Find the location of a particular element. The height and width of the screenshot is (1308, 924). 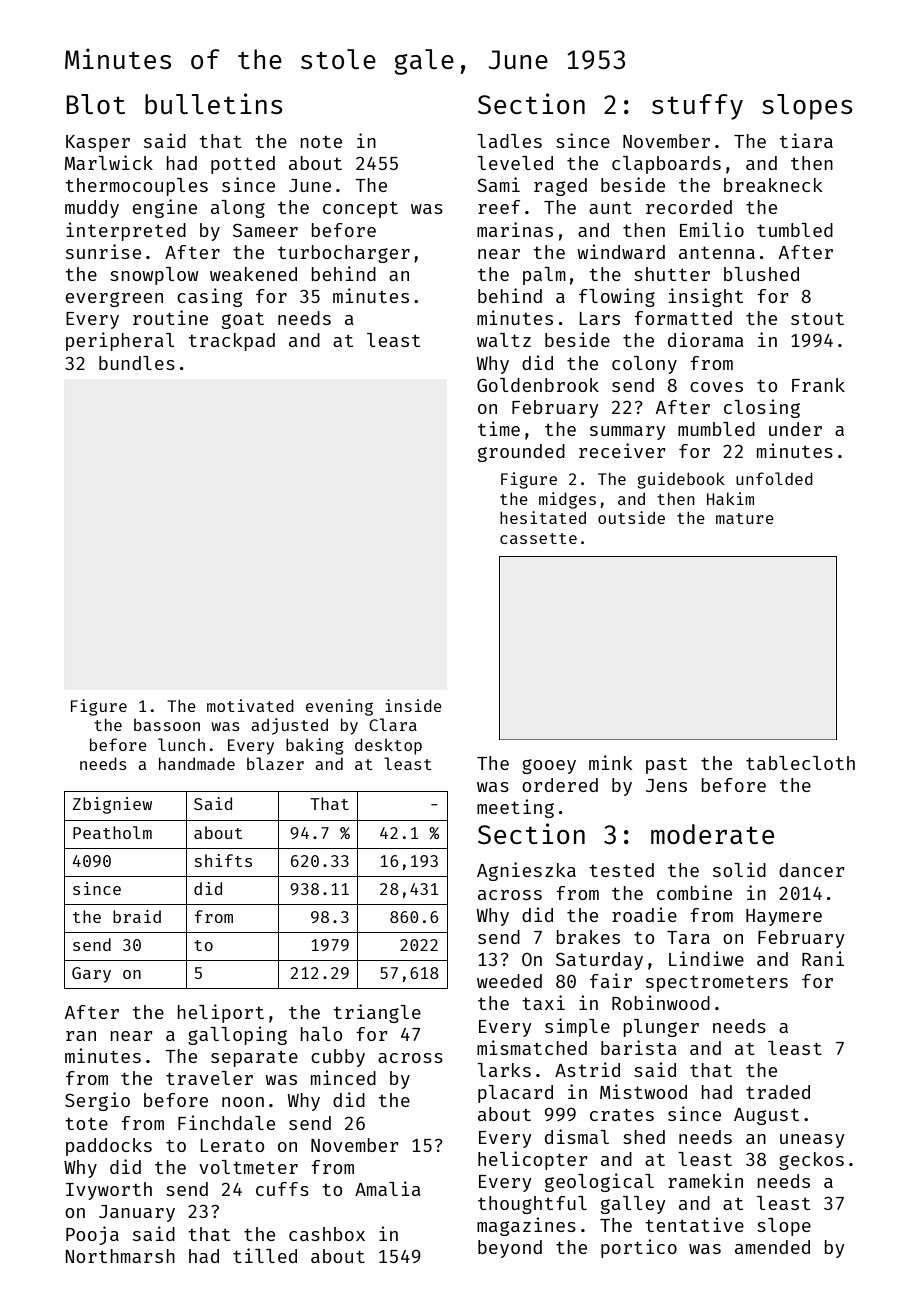

guidebook is located at coordinates (681, 480).
